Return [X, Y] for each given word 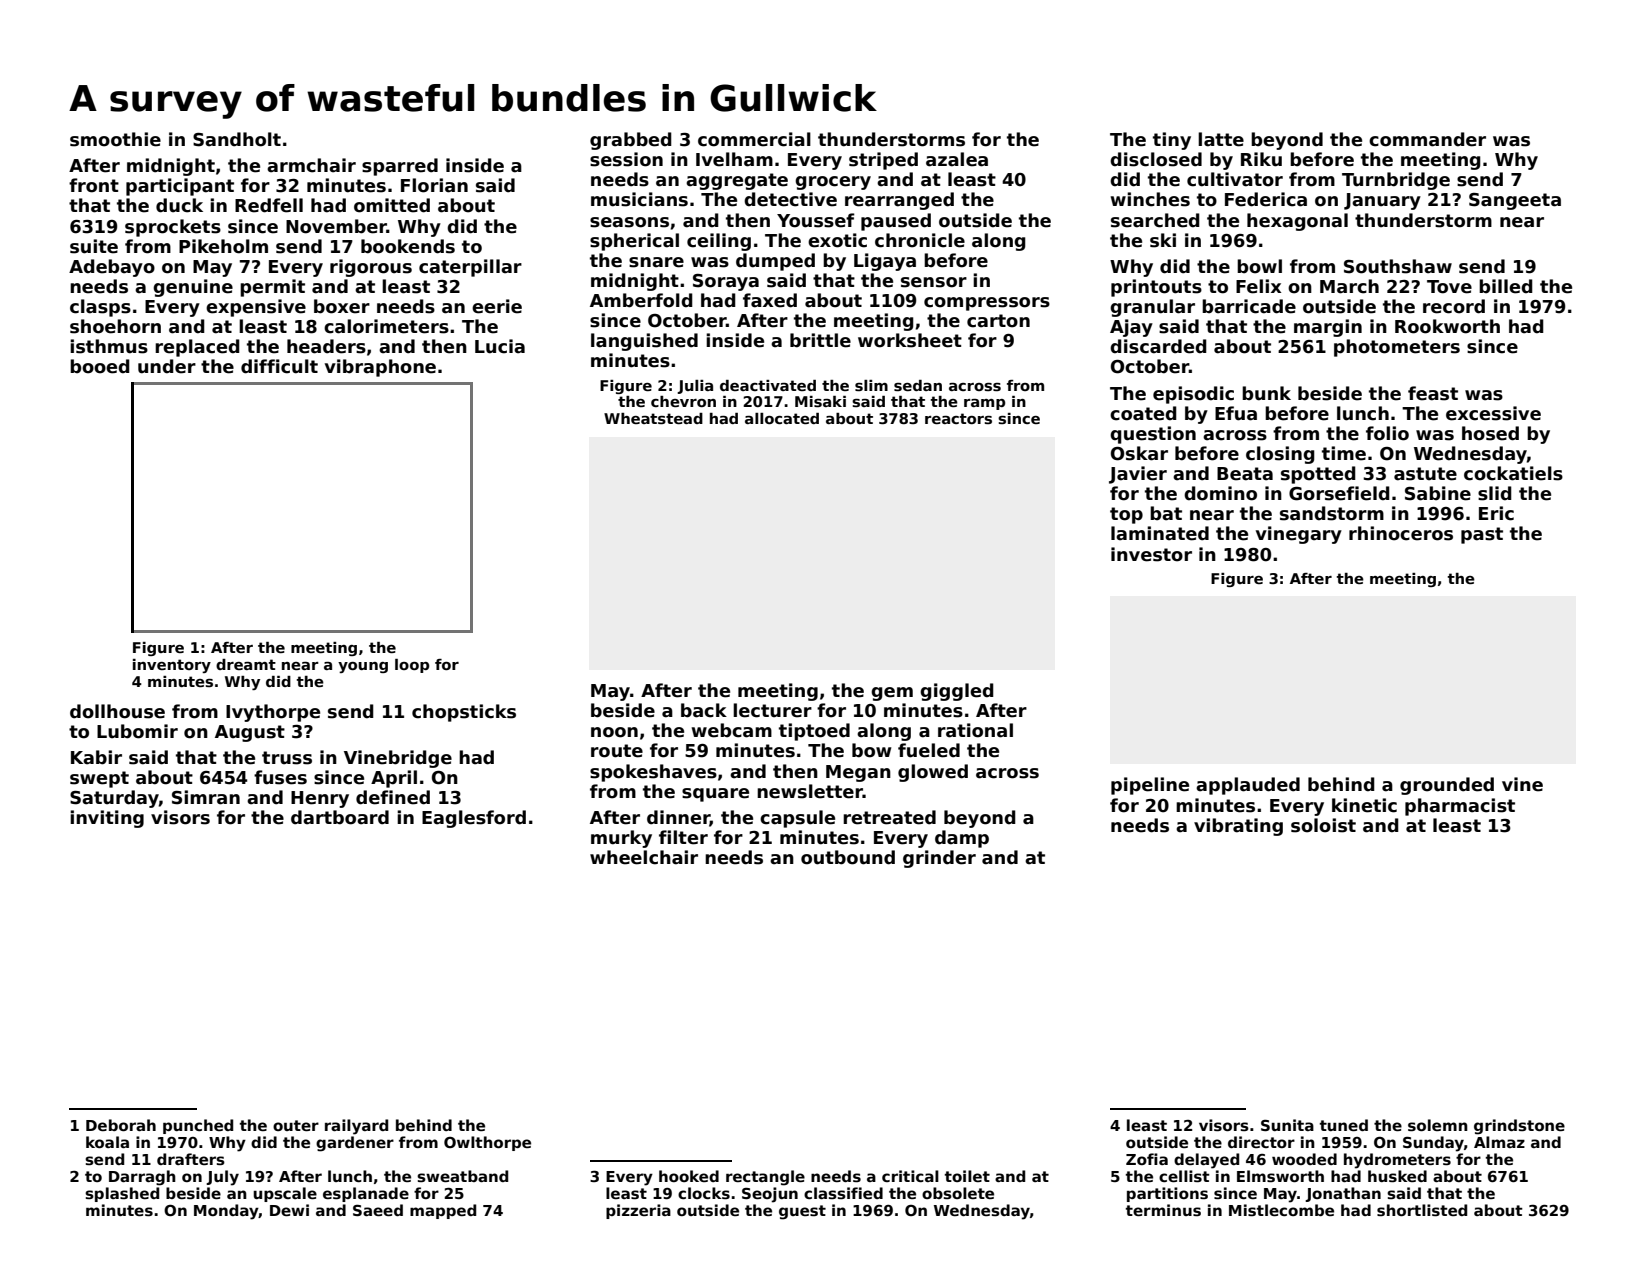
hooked [689, 1176]
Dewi [289, 1210]
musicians [639, 199]
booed [100, 366]
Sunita [1287, 1125]
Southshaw [1398, 266]
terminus [1163, 1210]
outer [296, 1125]
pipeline [1150, 786]
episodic [1193, 395]
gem [892, 694]
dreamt [246, 664]
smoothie [115, 139]
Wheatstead [653, 419]
